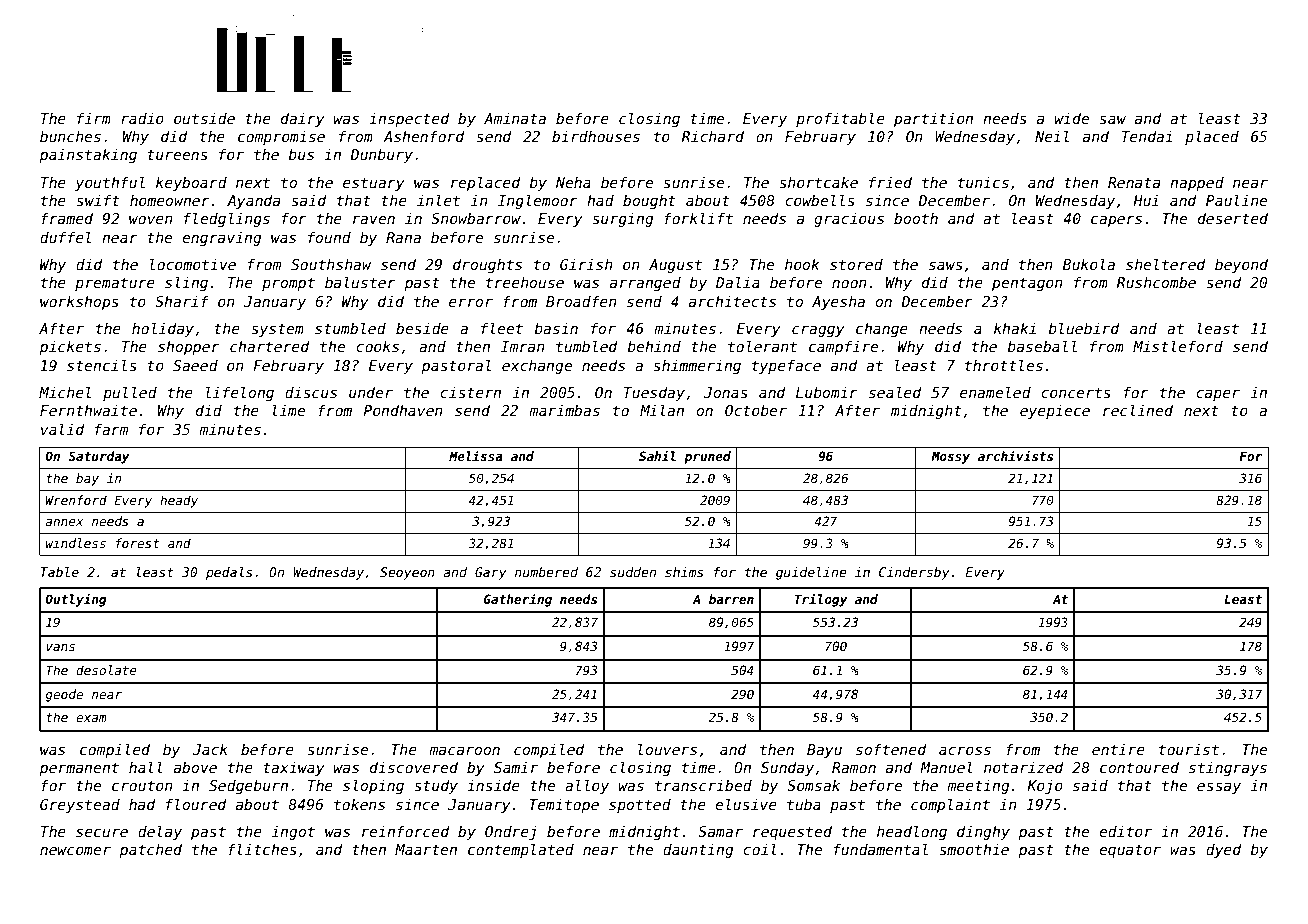 The height and width of the document is (924, 1308). What do you see at coordinates (662, 410) in the document?
I see `Milan` at bounding box center [662, 410].
